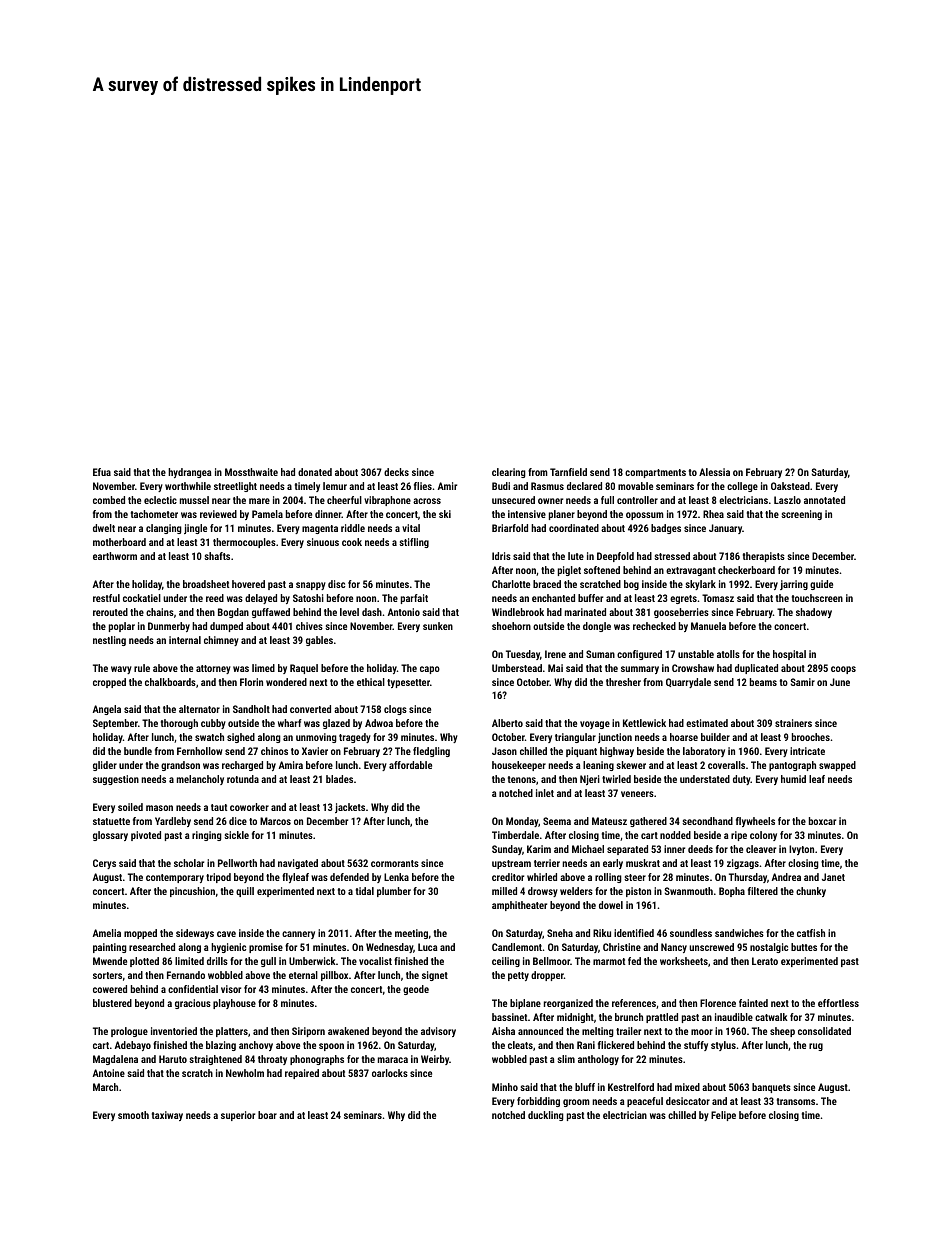  What do you see at coordinates (546, 1116) in the image?
I see `duckling` at bounding box center [546, 1116].
